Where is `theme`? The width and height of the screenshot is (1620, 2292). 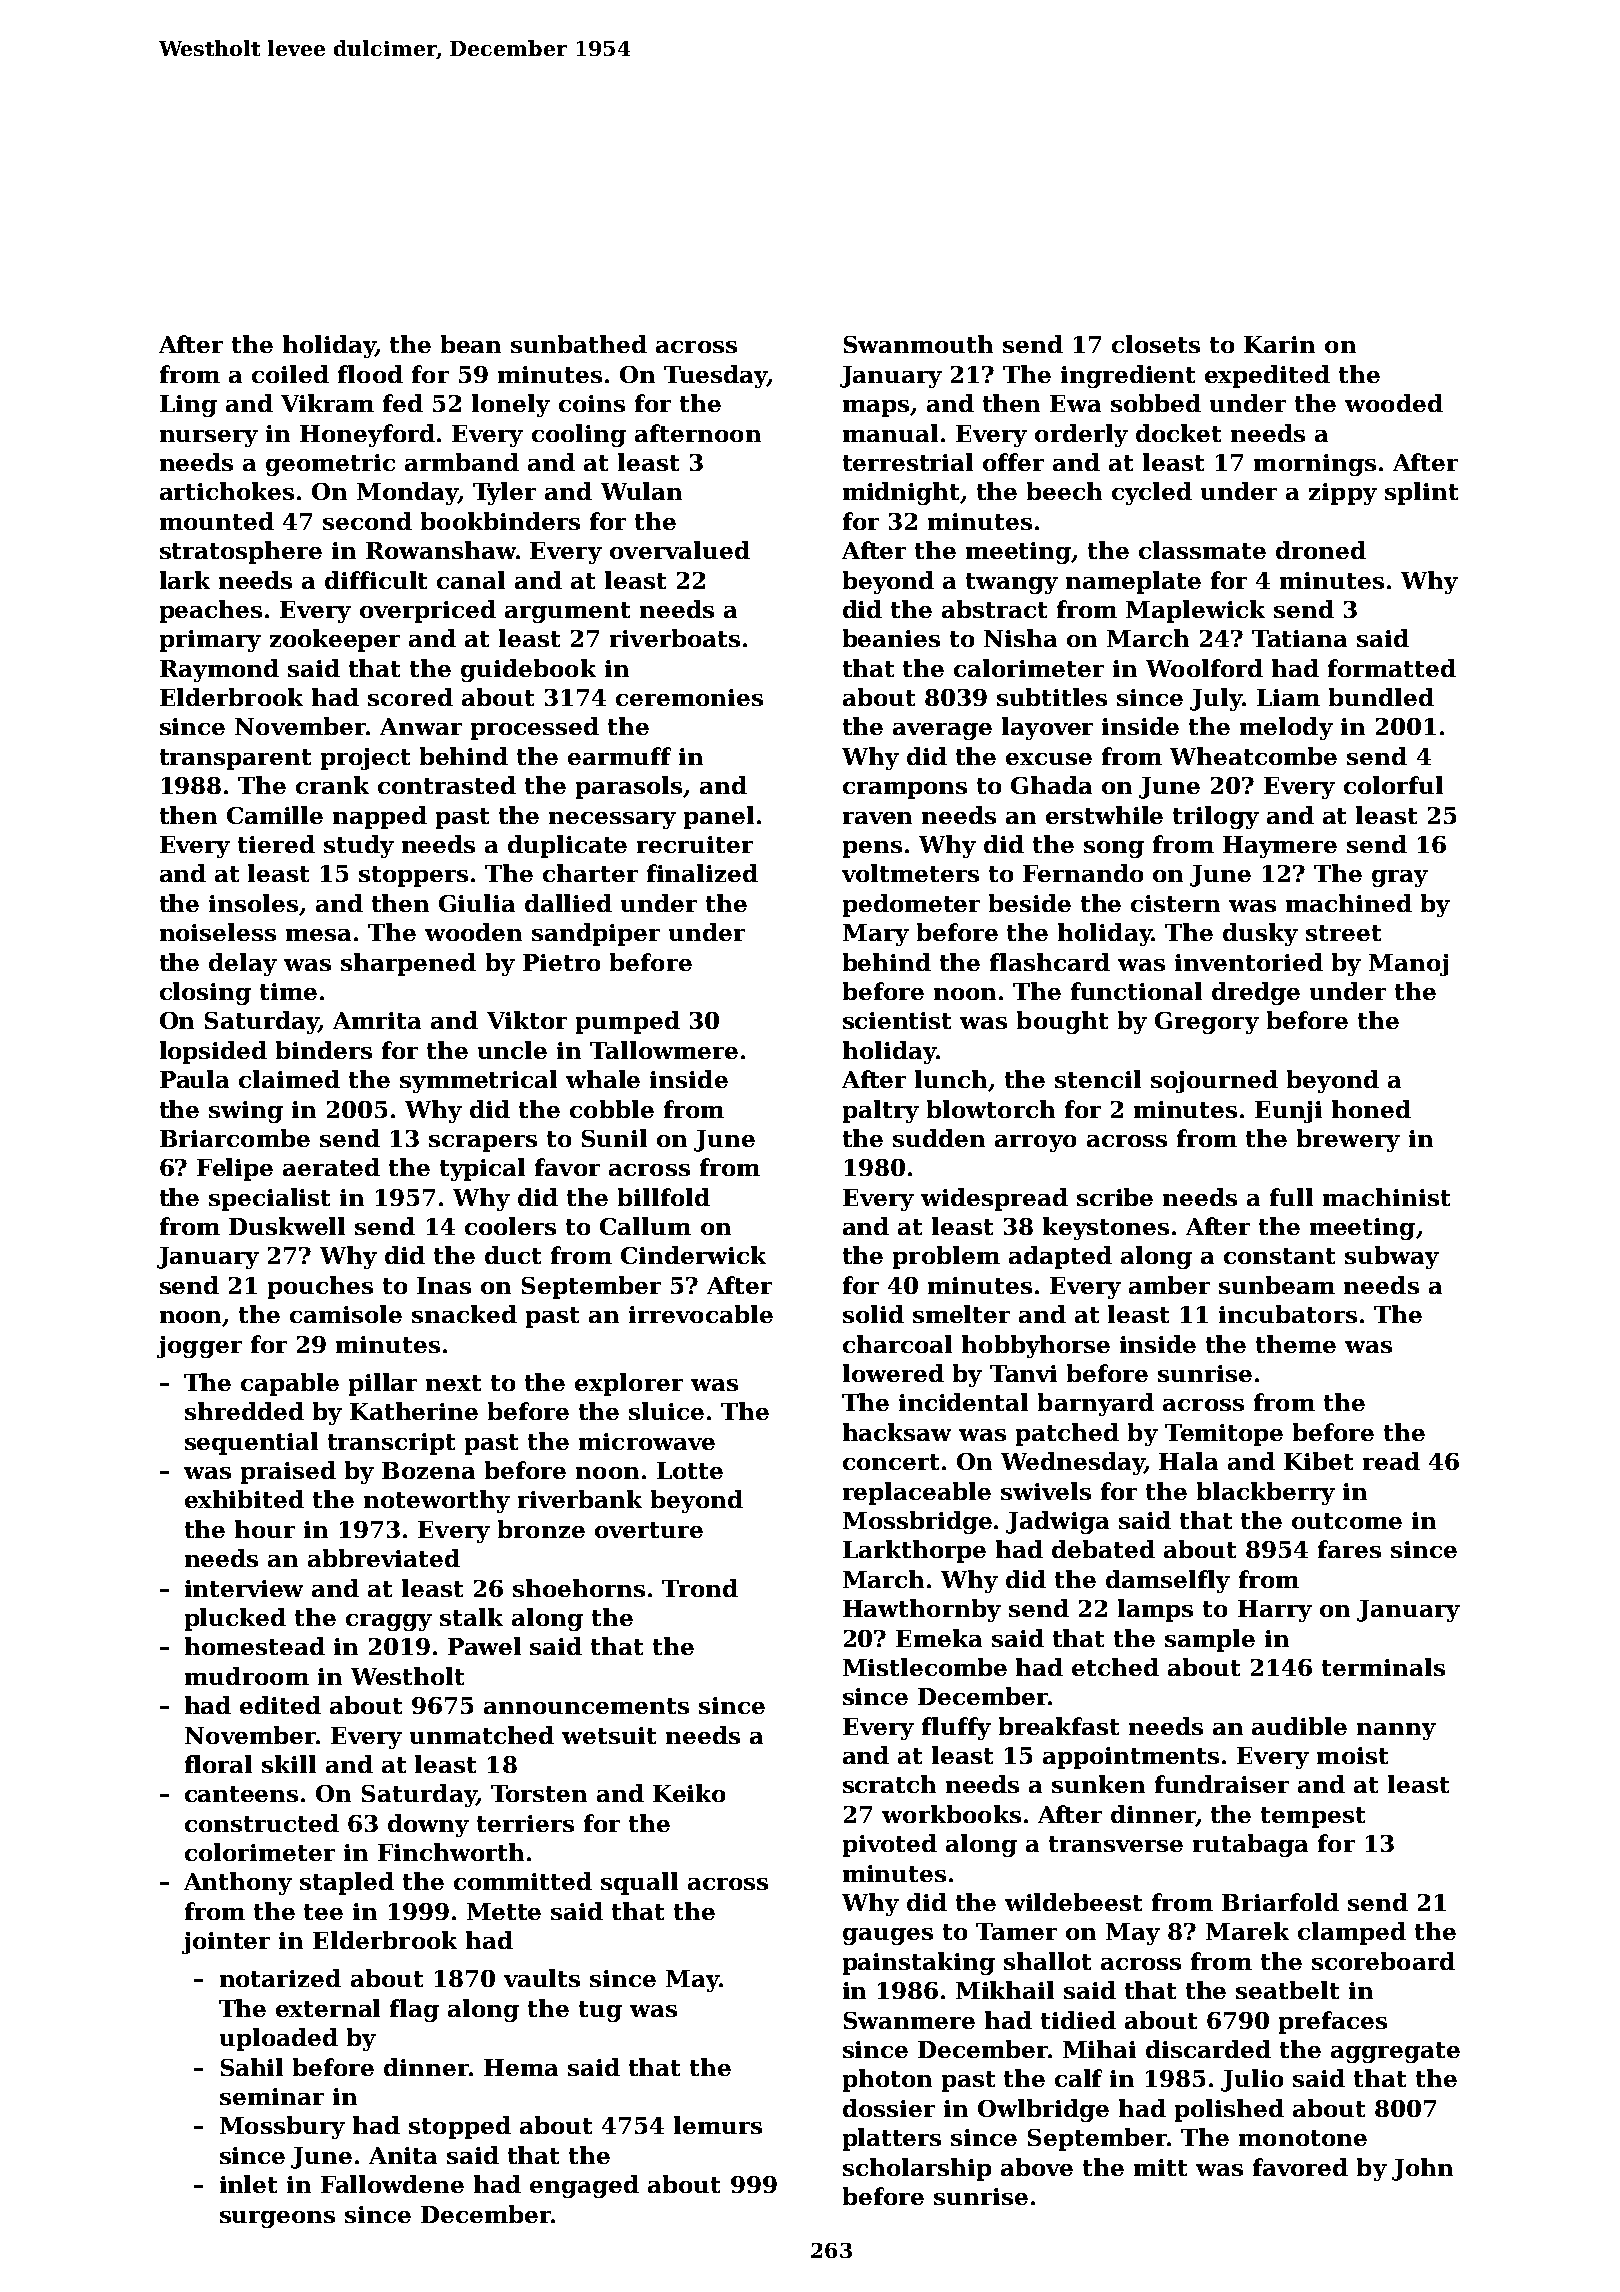 theme is located at coordinates (1296, 1344).
